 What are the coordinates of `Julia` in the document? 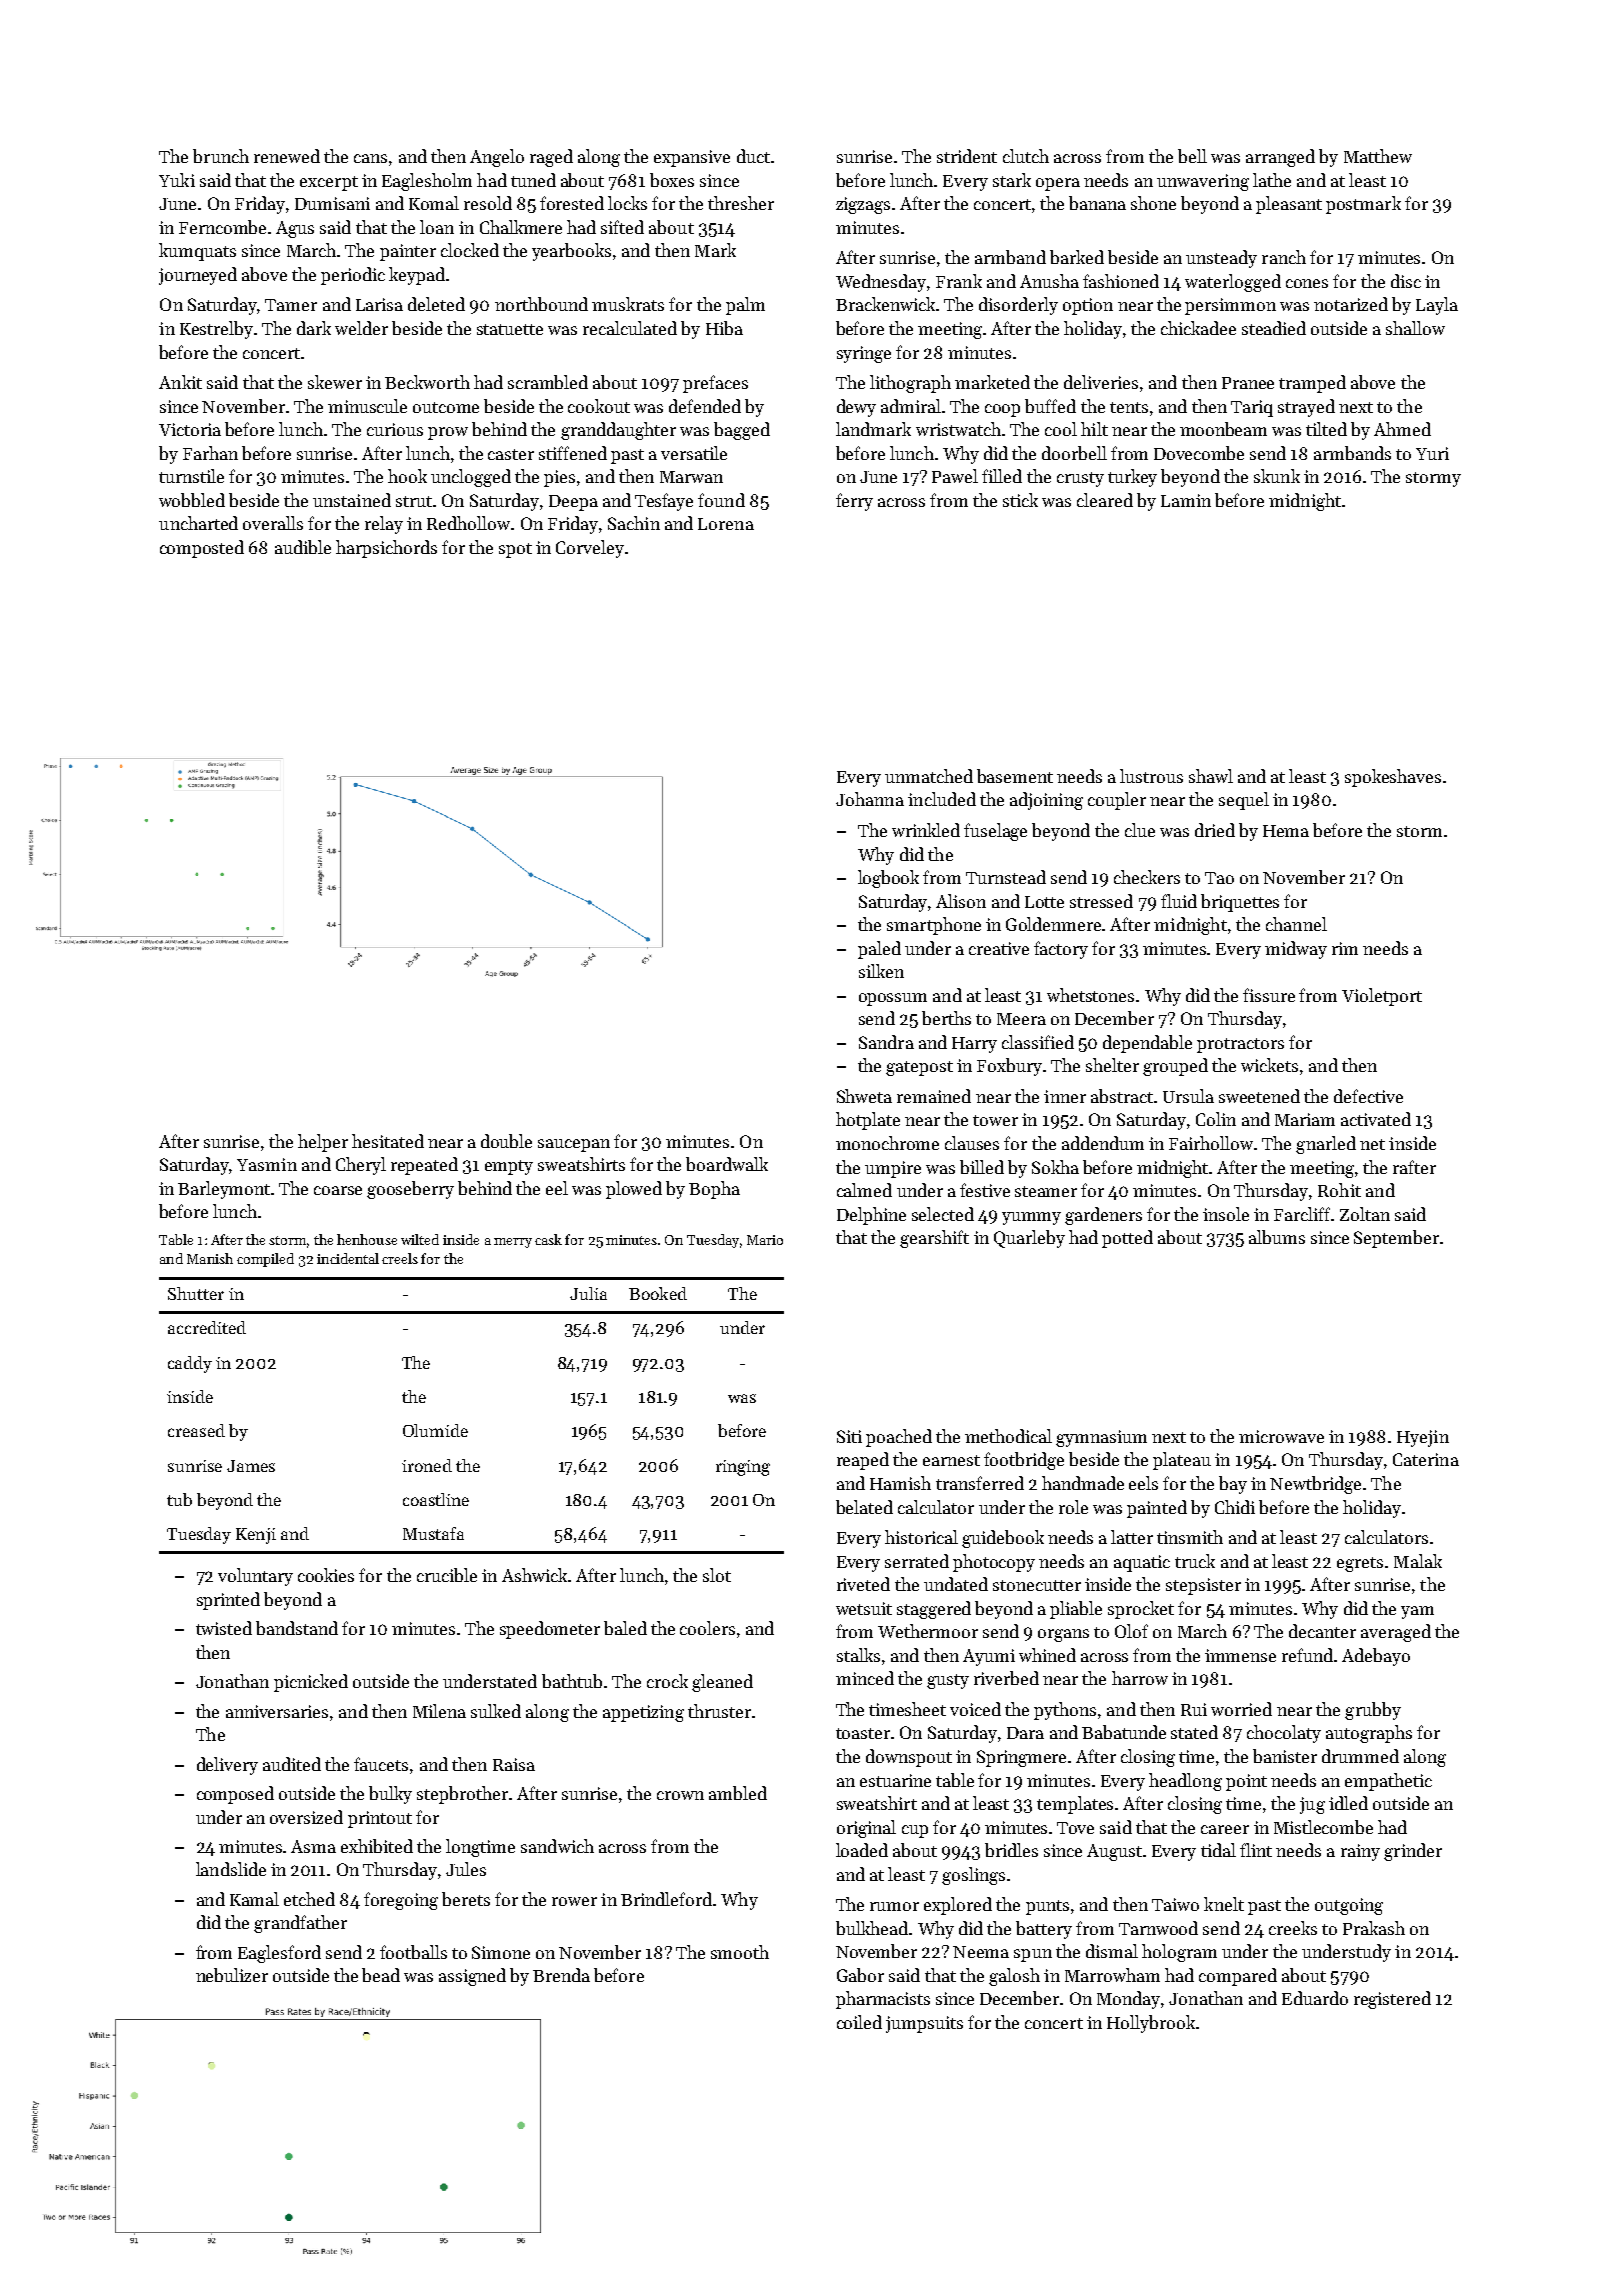 It's located at (588, 1293).
